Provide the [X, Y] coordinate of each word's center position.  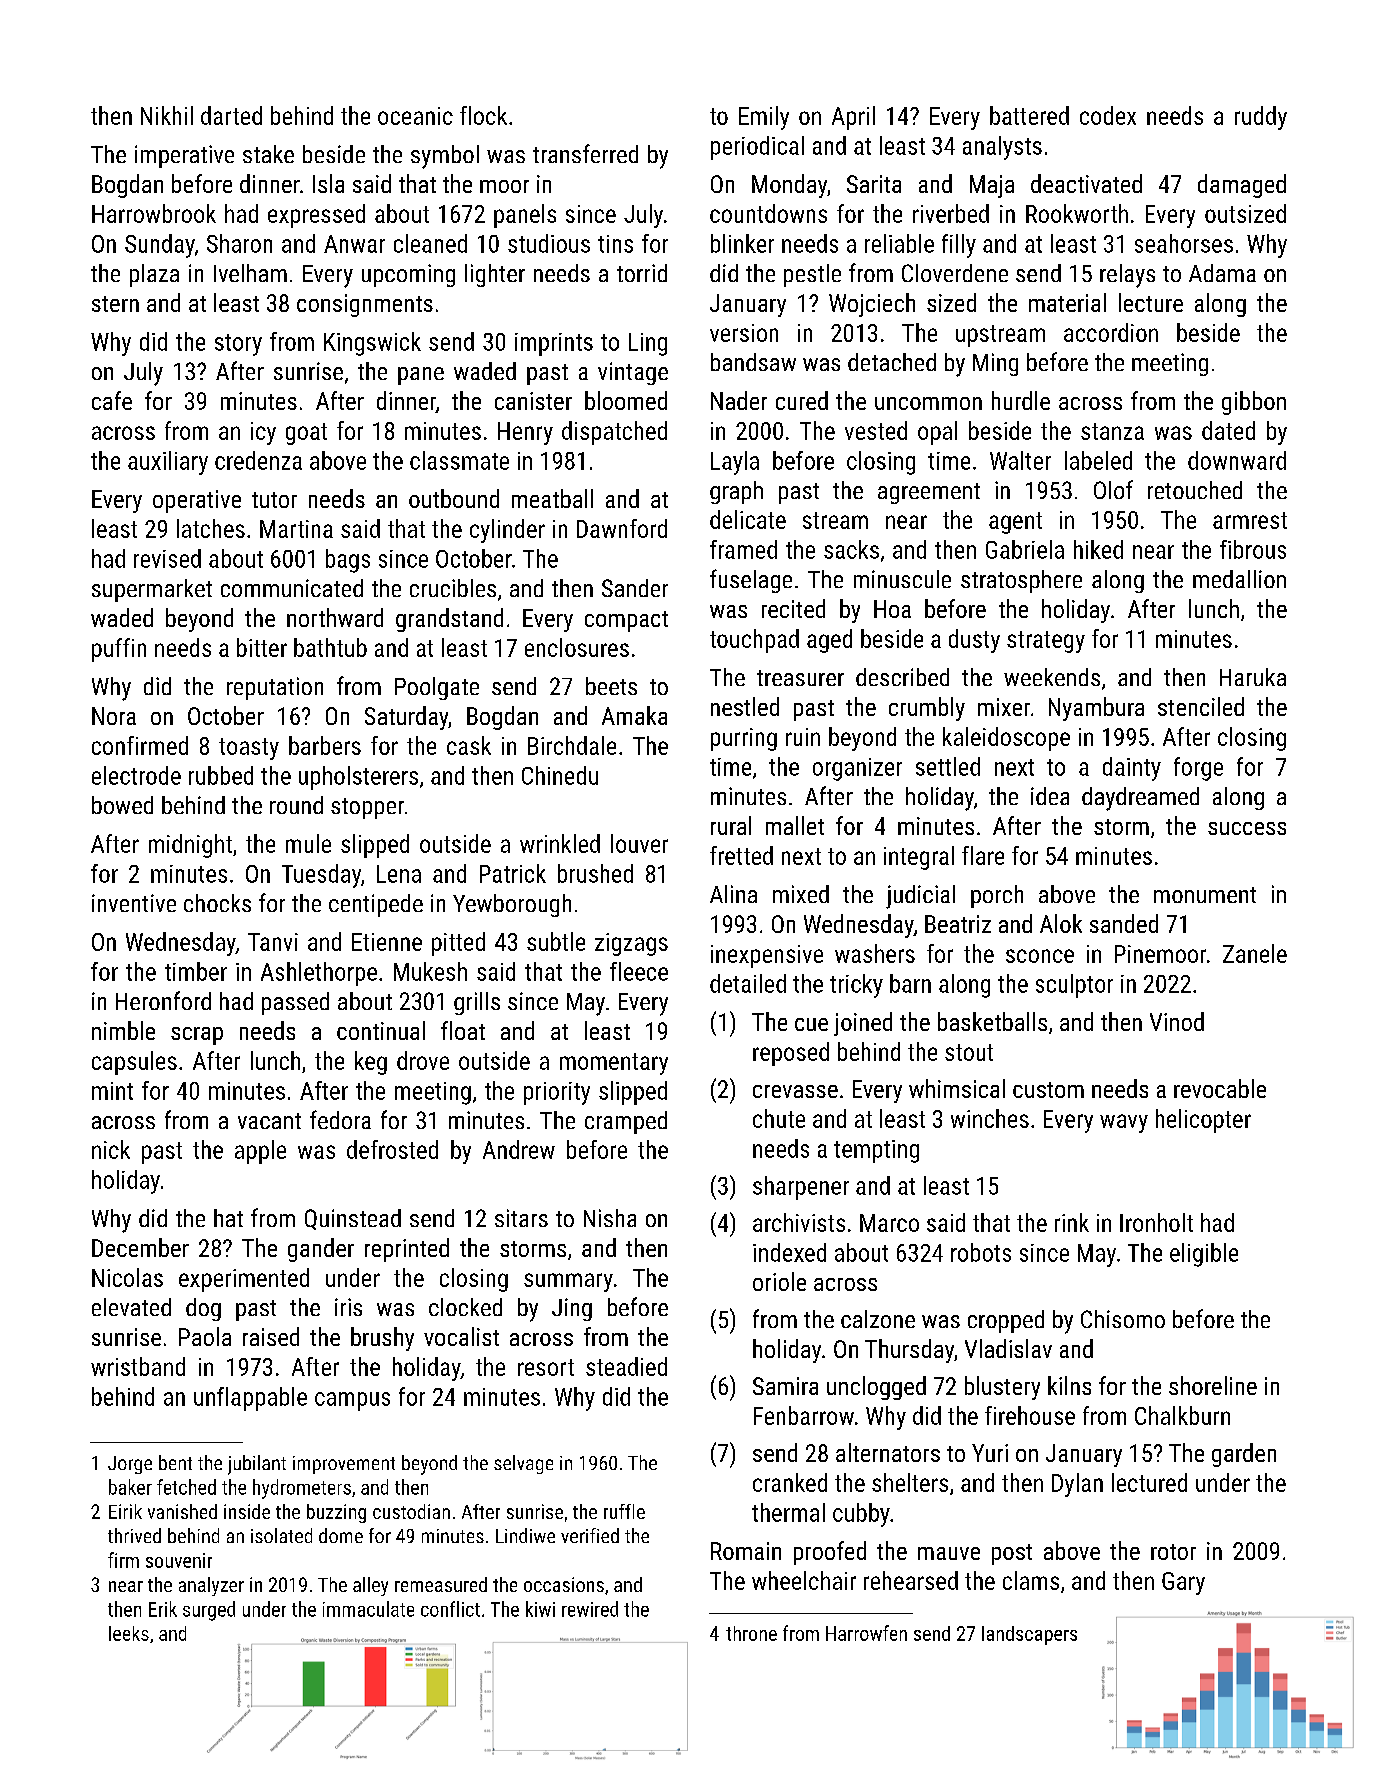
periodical [757, 148]
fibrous [1253, 549]
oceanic [415, 116]
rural [731, 825]
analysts [1002, 148]
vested [876, 430]
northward [335, 617]
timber [196, 971]
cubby [861, 1515]
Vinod [1177, 1021]
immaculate [368, 1609]
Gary [1183, 1583]
